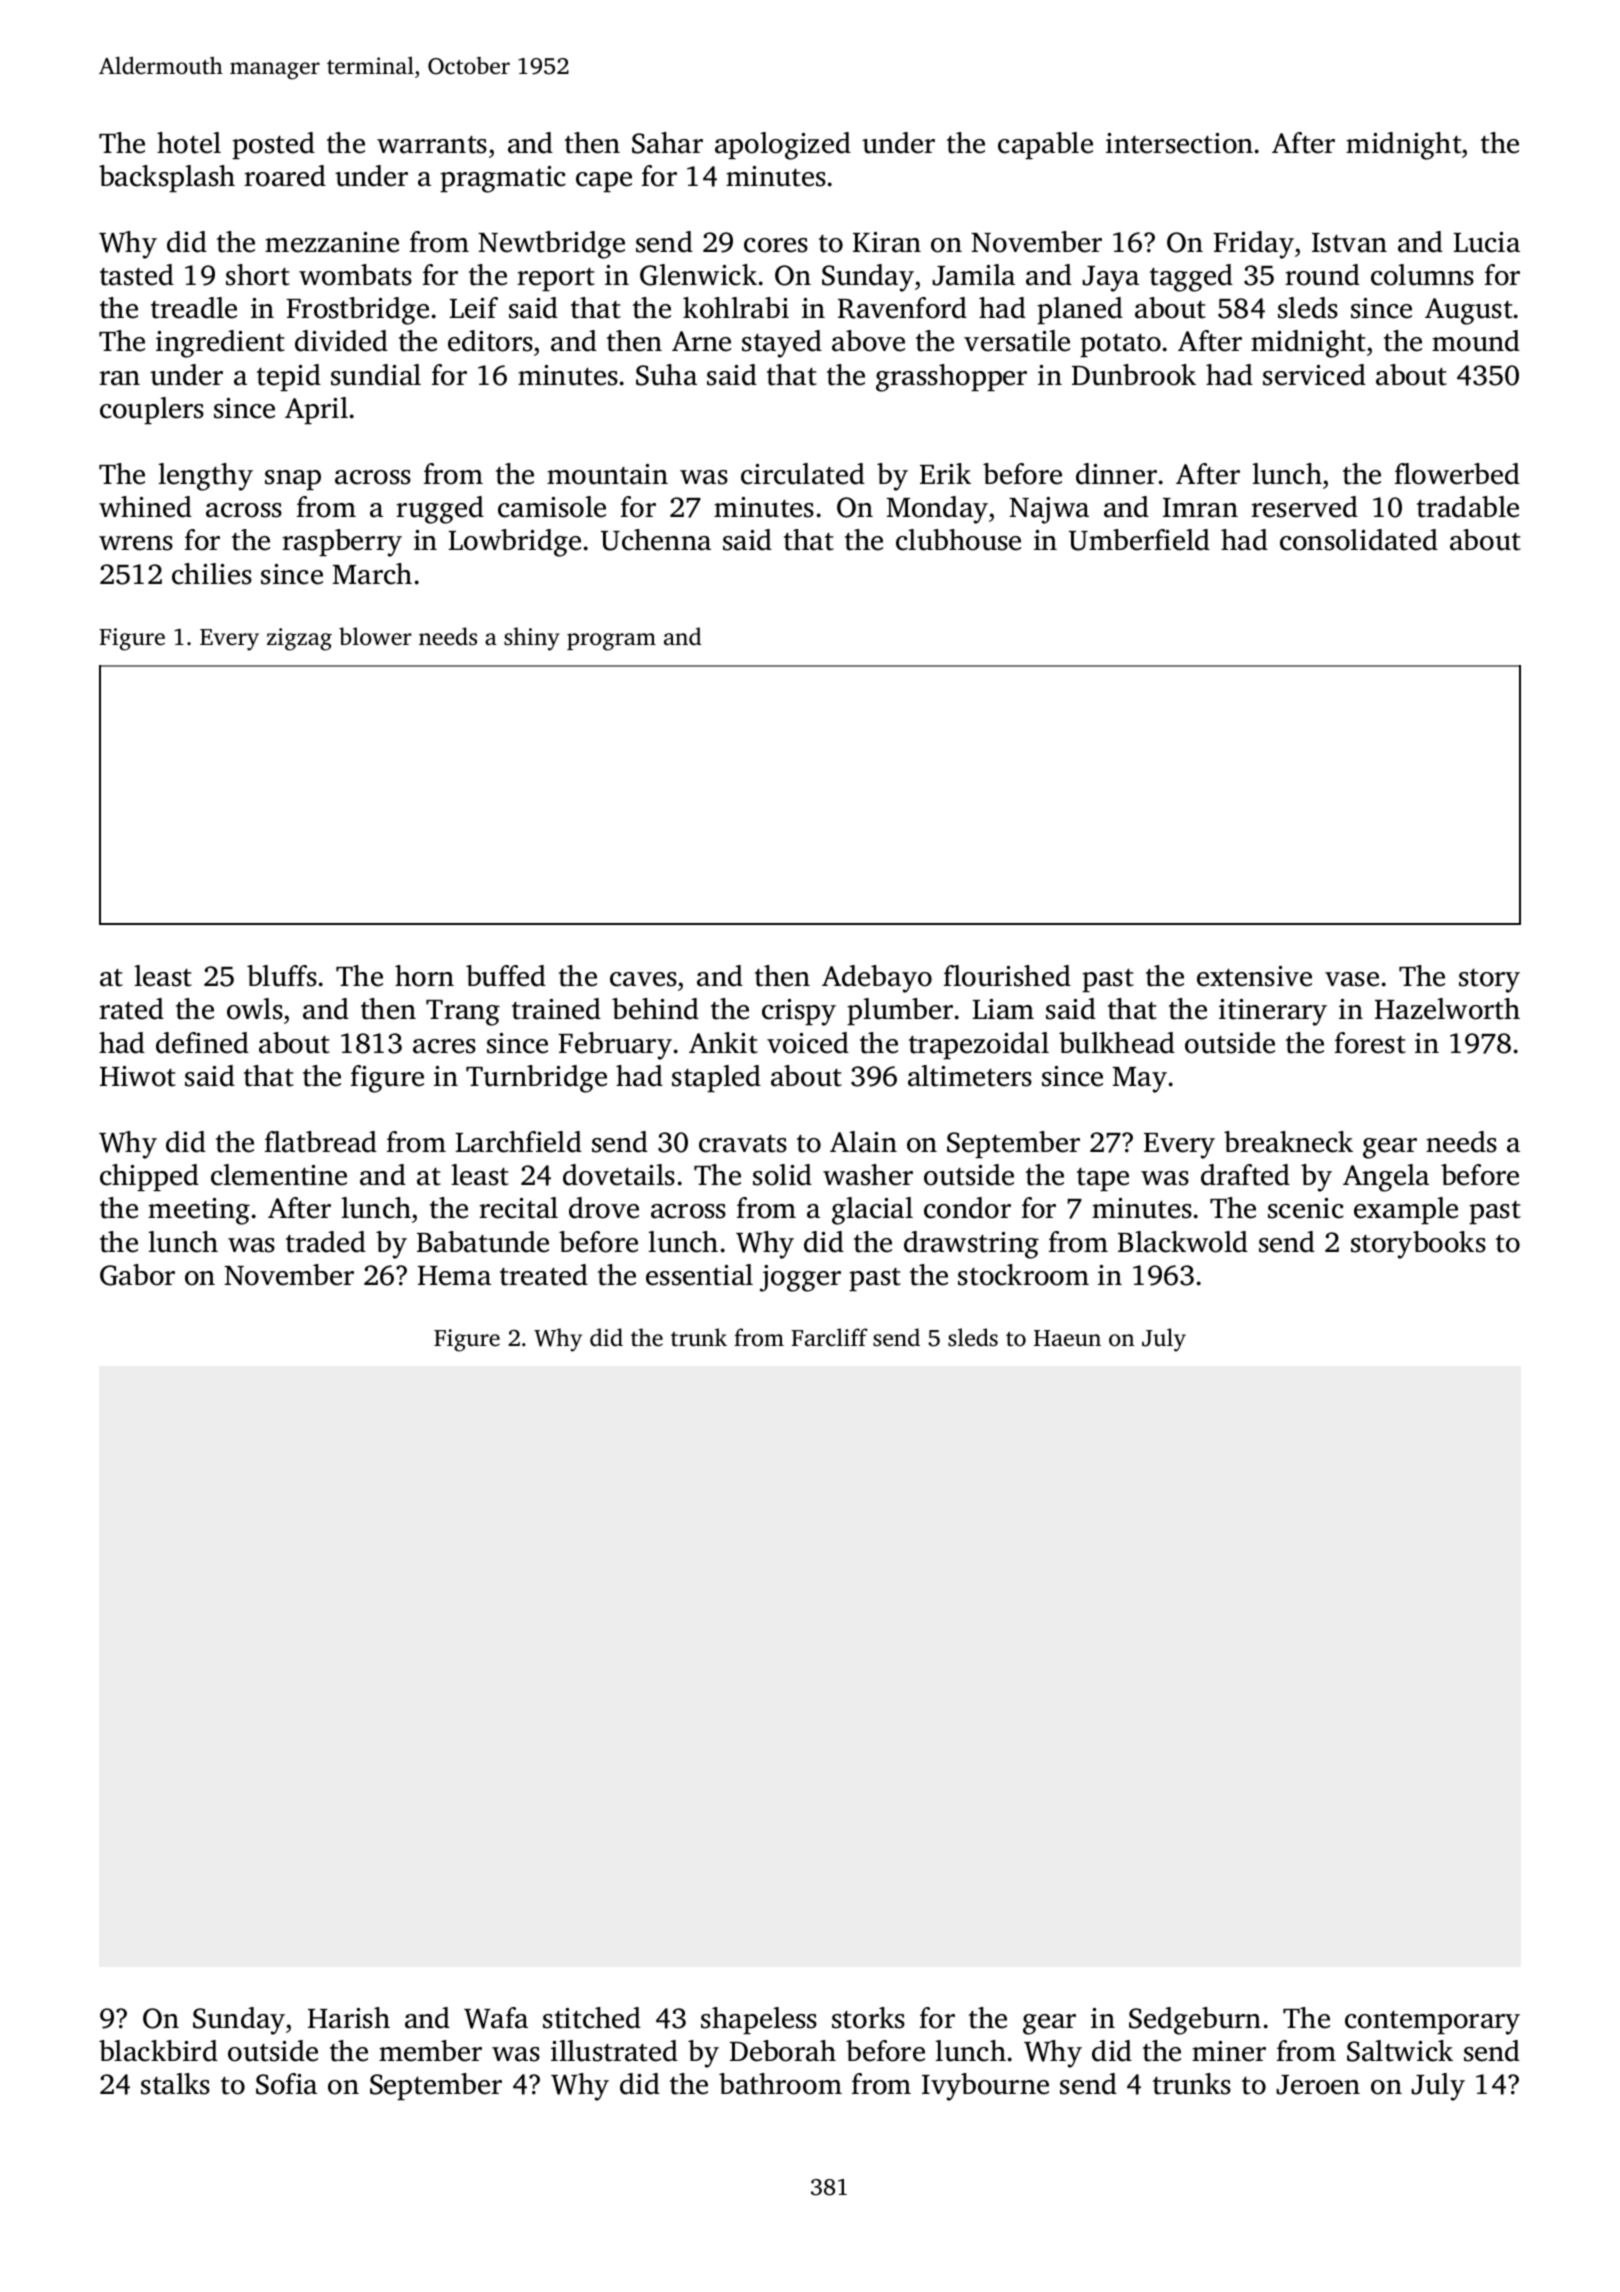 The width and height of the screenshot is (1620, 2292). What do you see at coordinates (656, 540) in the screenshot?
I see `Uchenna` at bounding box center [656, 540].
